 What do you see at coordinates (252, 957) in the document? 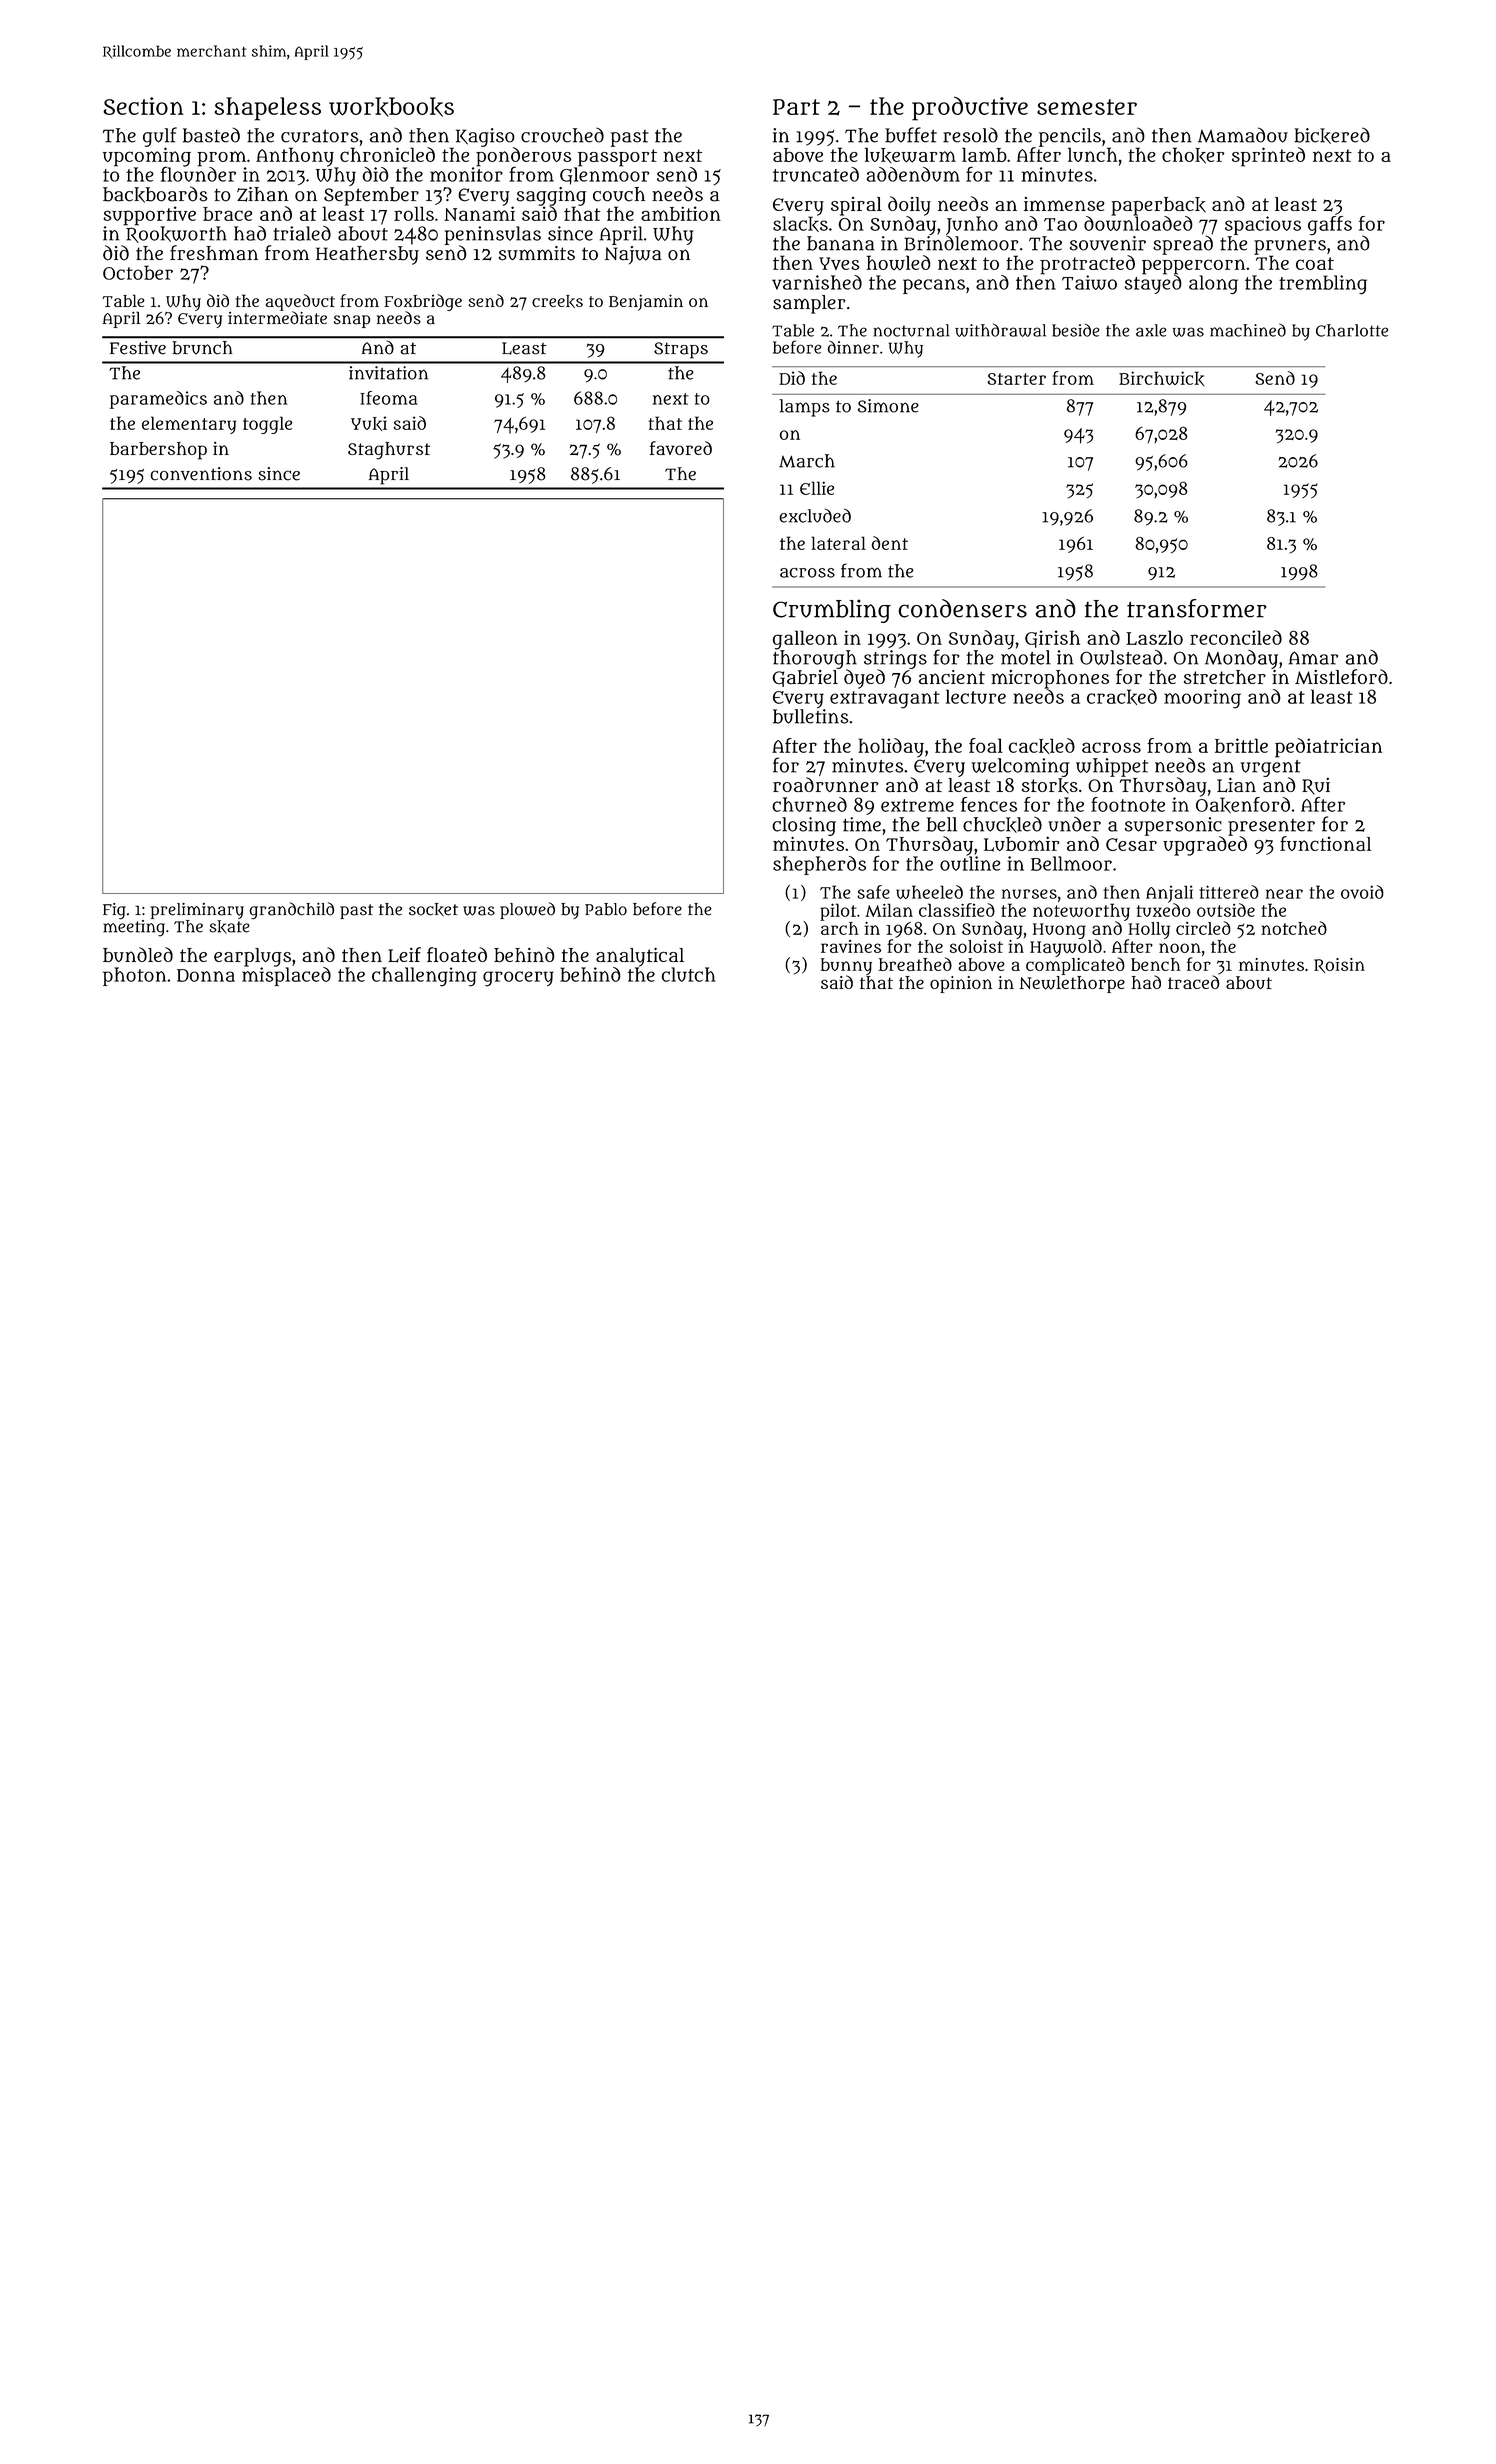
I see `earplugs` at bounding box center [252, 957].
